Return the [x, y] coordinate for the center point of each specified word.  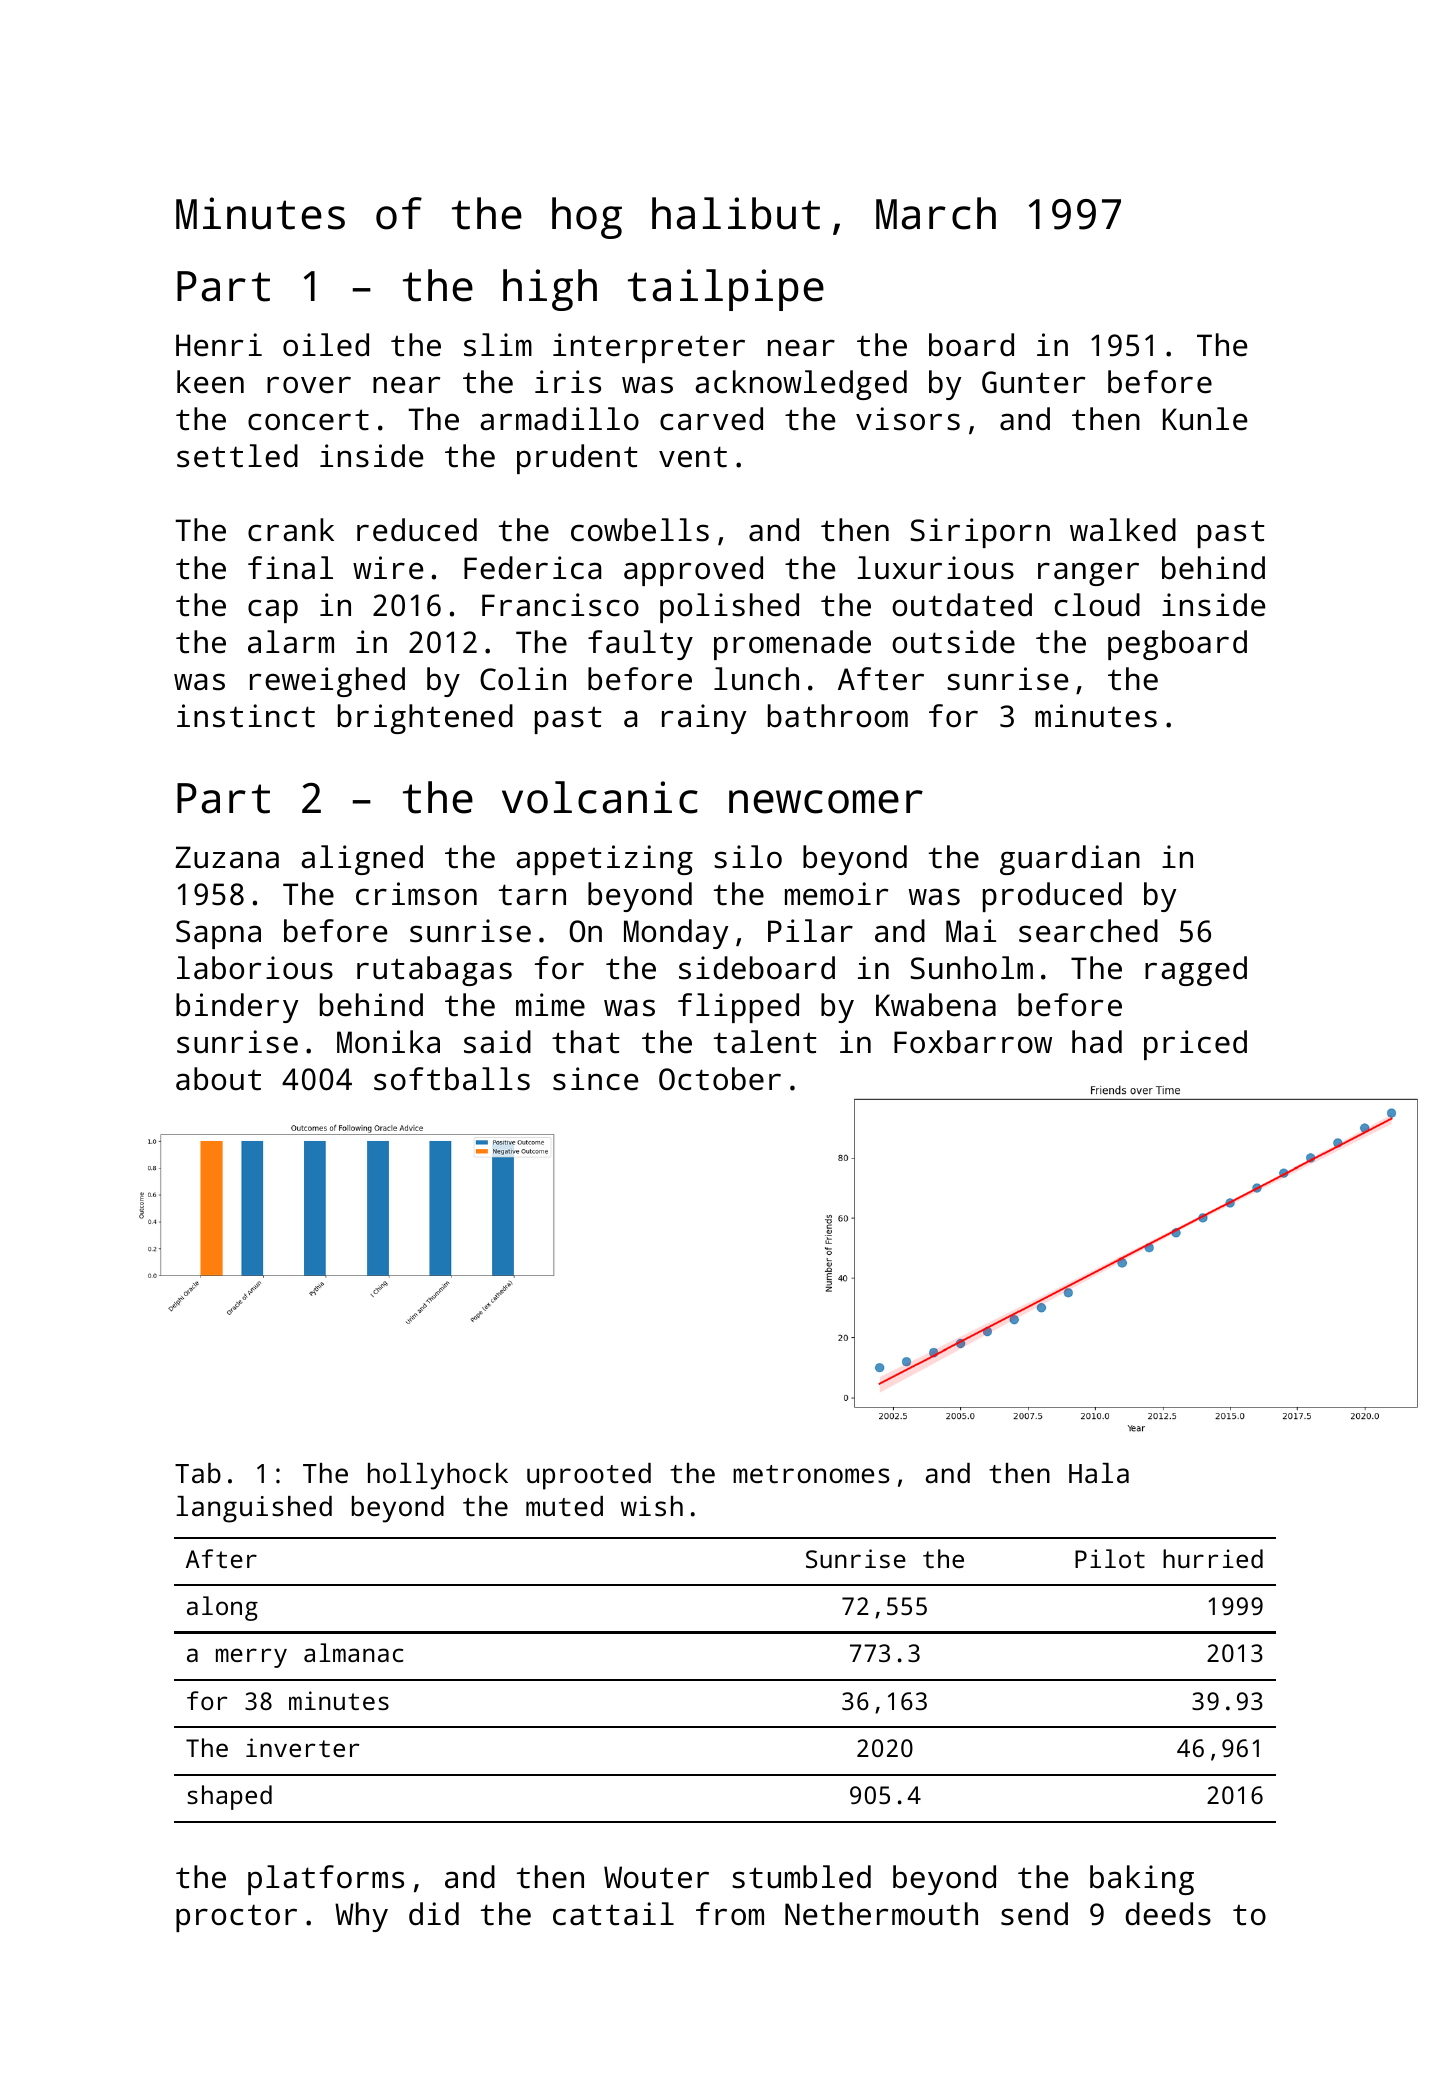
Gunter [1033, 382]
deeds [1168, 1914]
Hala [1099, 1473]
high [550, 290]
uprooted [589, 1476]
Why [361, 1917]
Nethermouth [881, 1914]
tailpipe [726, 290]
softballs [452, 1079]
